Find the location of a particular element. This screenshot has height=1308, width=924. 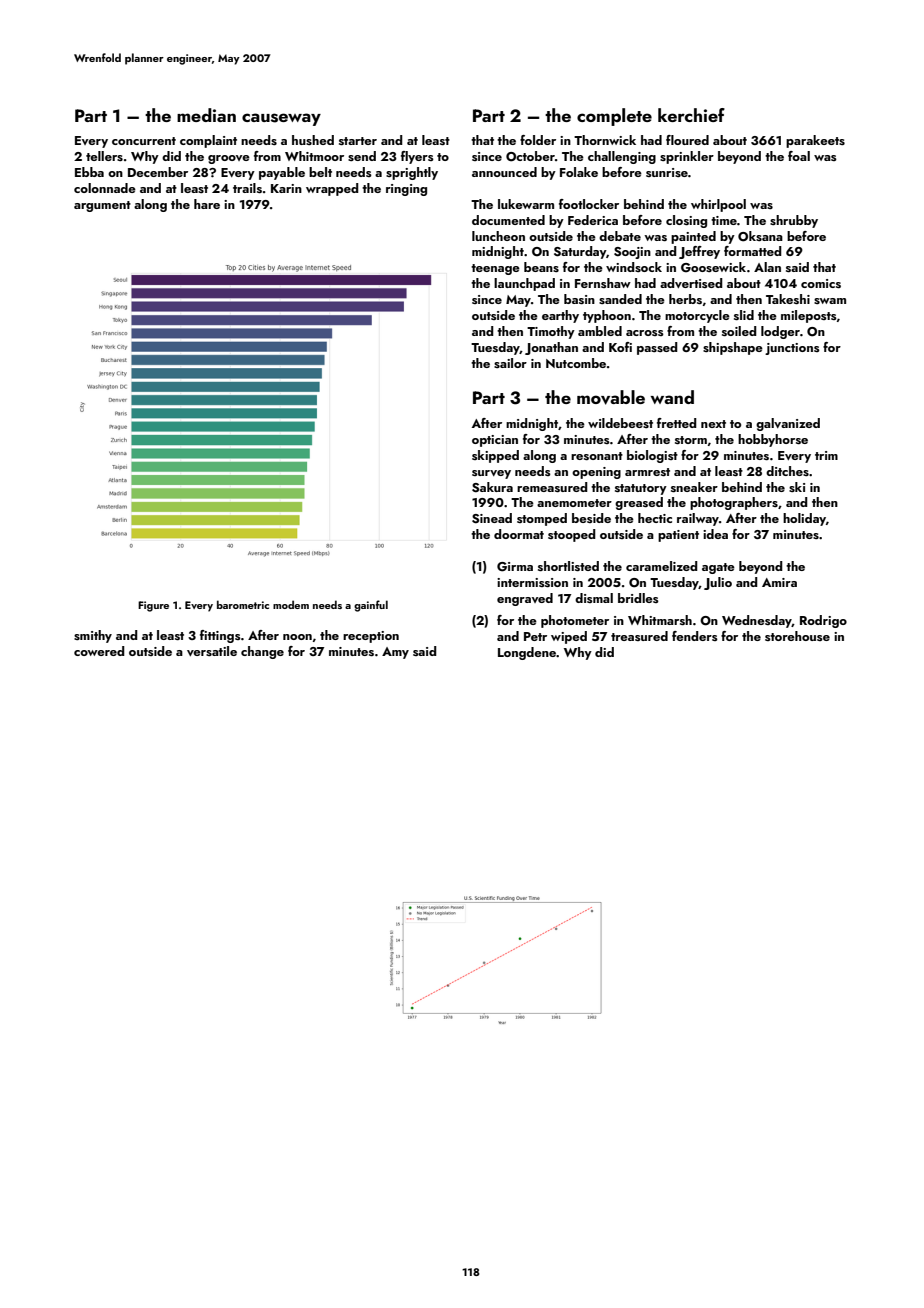

kerchief is located at coordinates (691, 115).
